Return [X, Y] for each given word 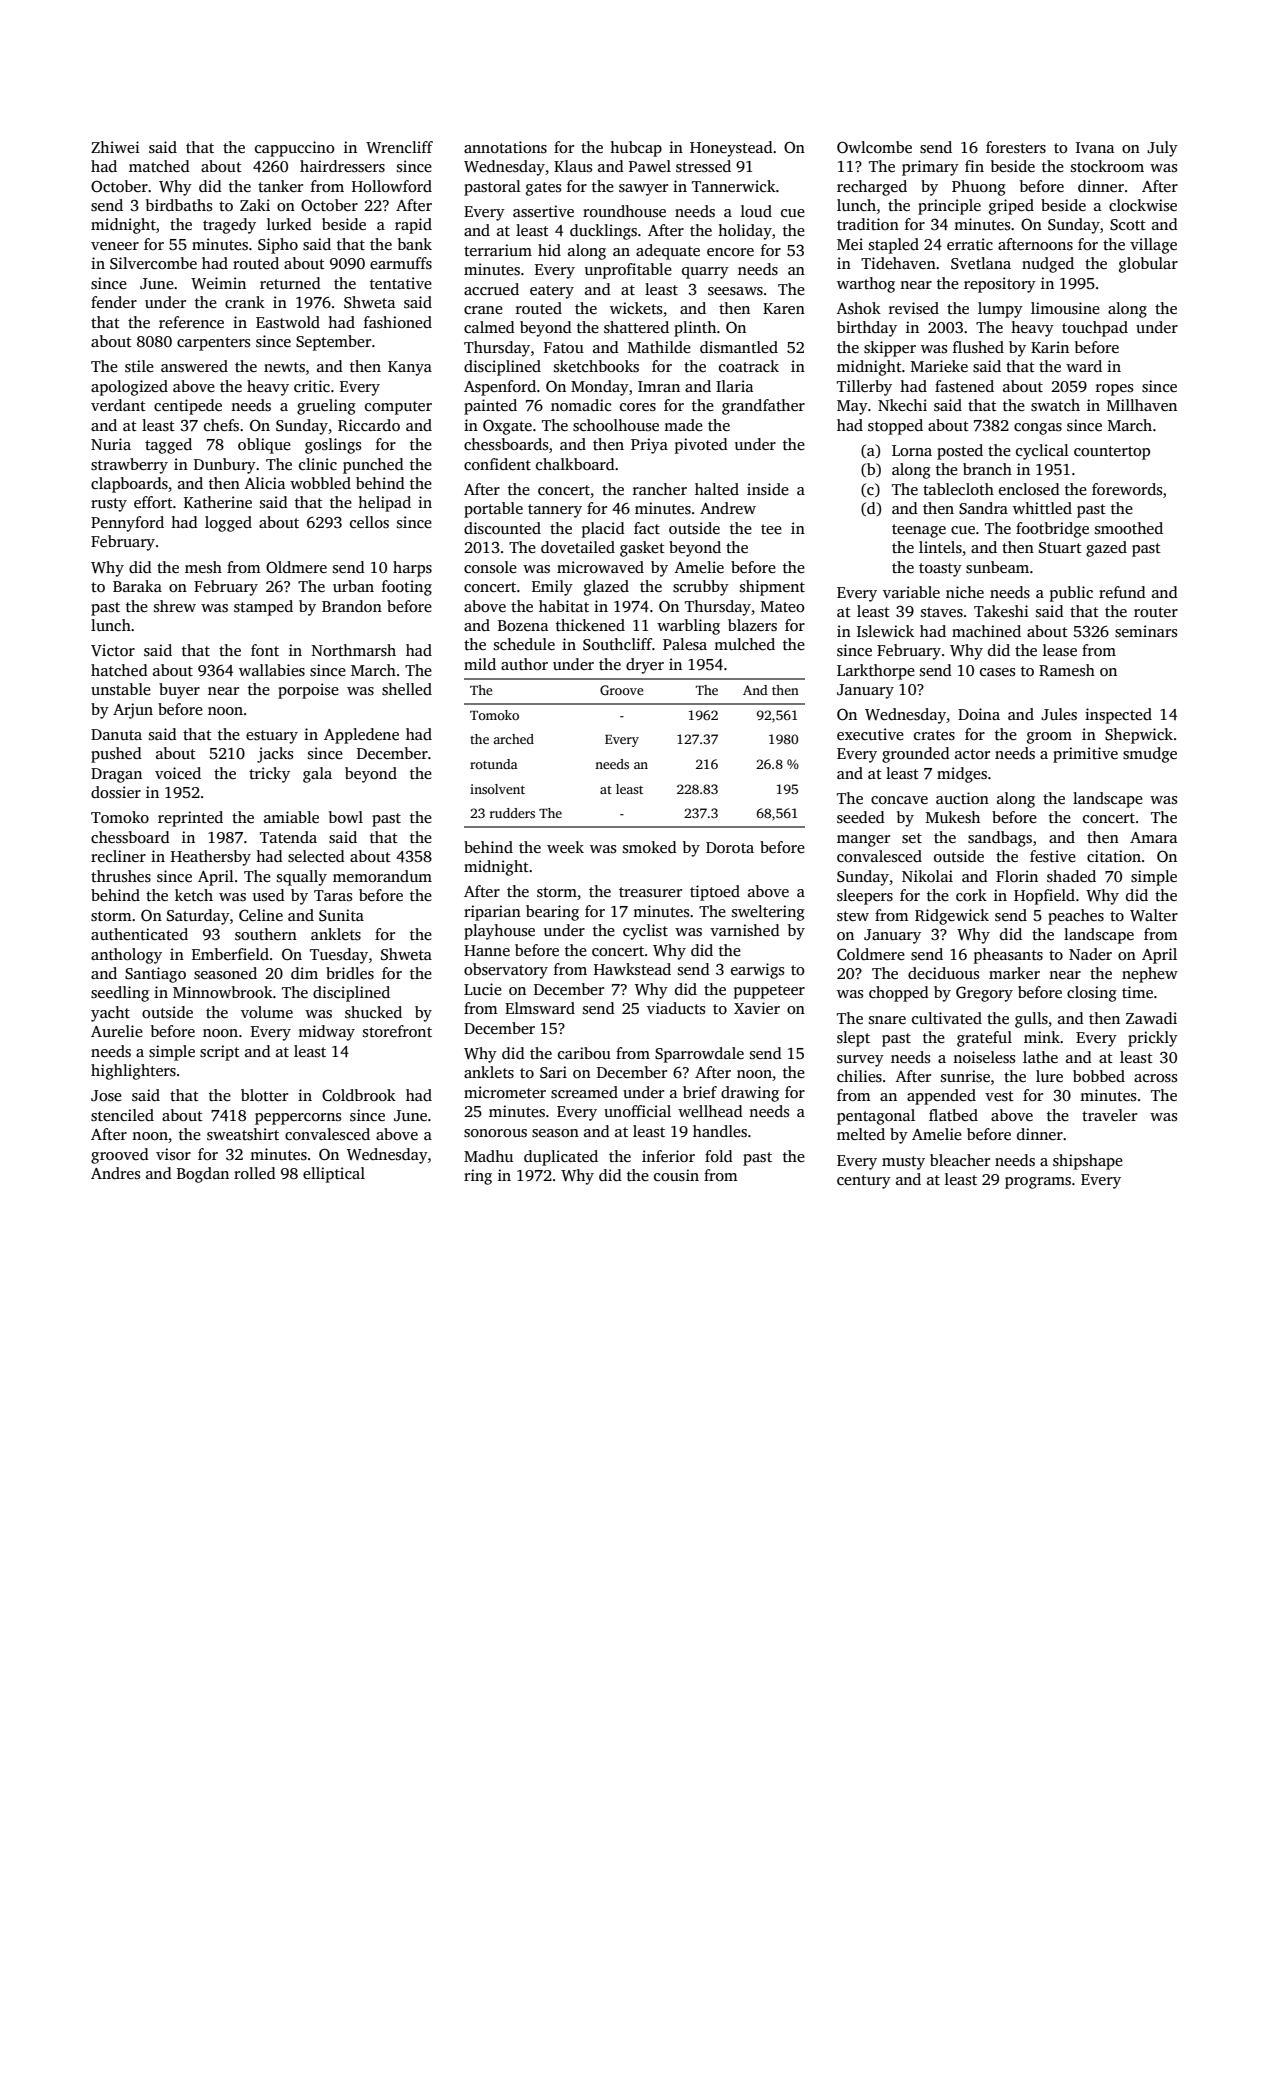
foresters [1016, 147]
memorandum [382, 876]
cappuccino [295, 149]
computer [398, 408]
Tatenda [288, 837]
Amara [1153, 837]
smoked [650, 847]
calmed [489, 327]
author [524, 664]
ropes [1114, 390]
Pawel [650, 166]
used [269, 895]
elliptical [334, 1175]
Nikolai [927, 876]
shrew [175, 606]
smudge [1150, 755]
